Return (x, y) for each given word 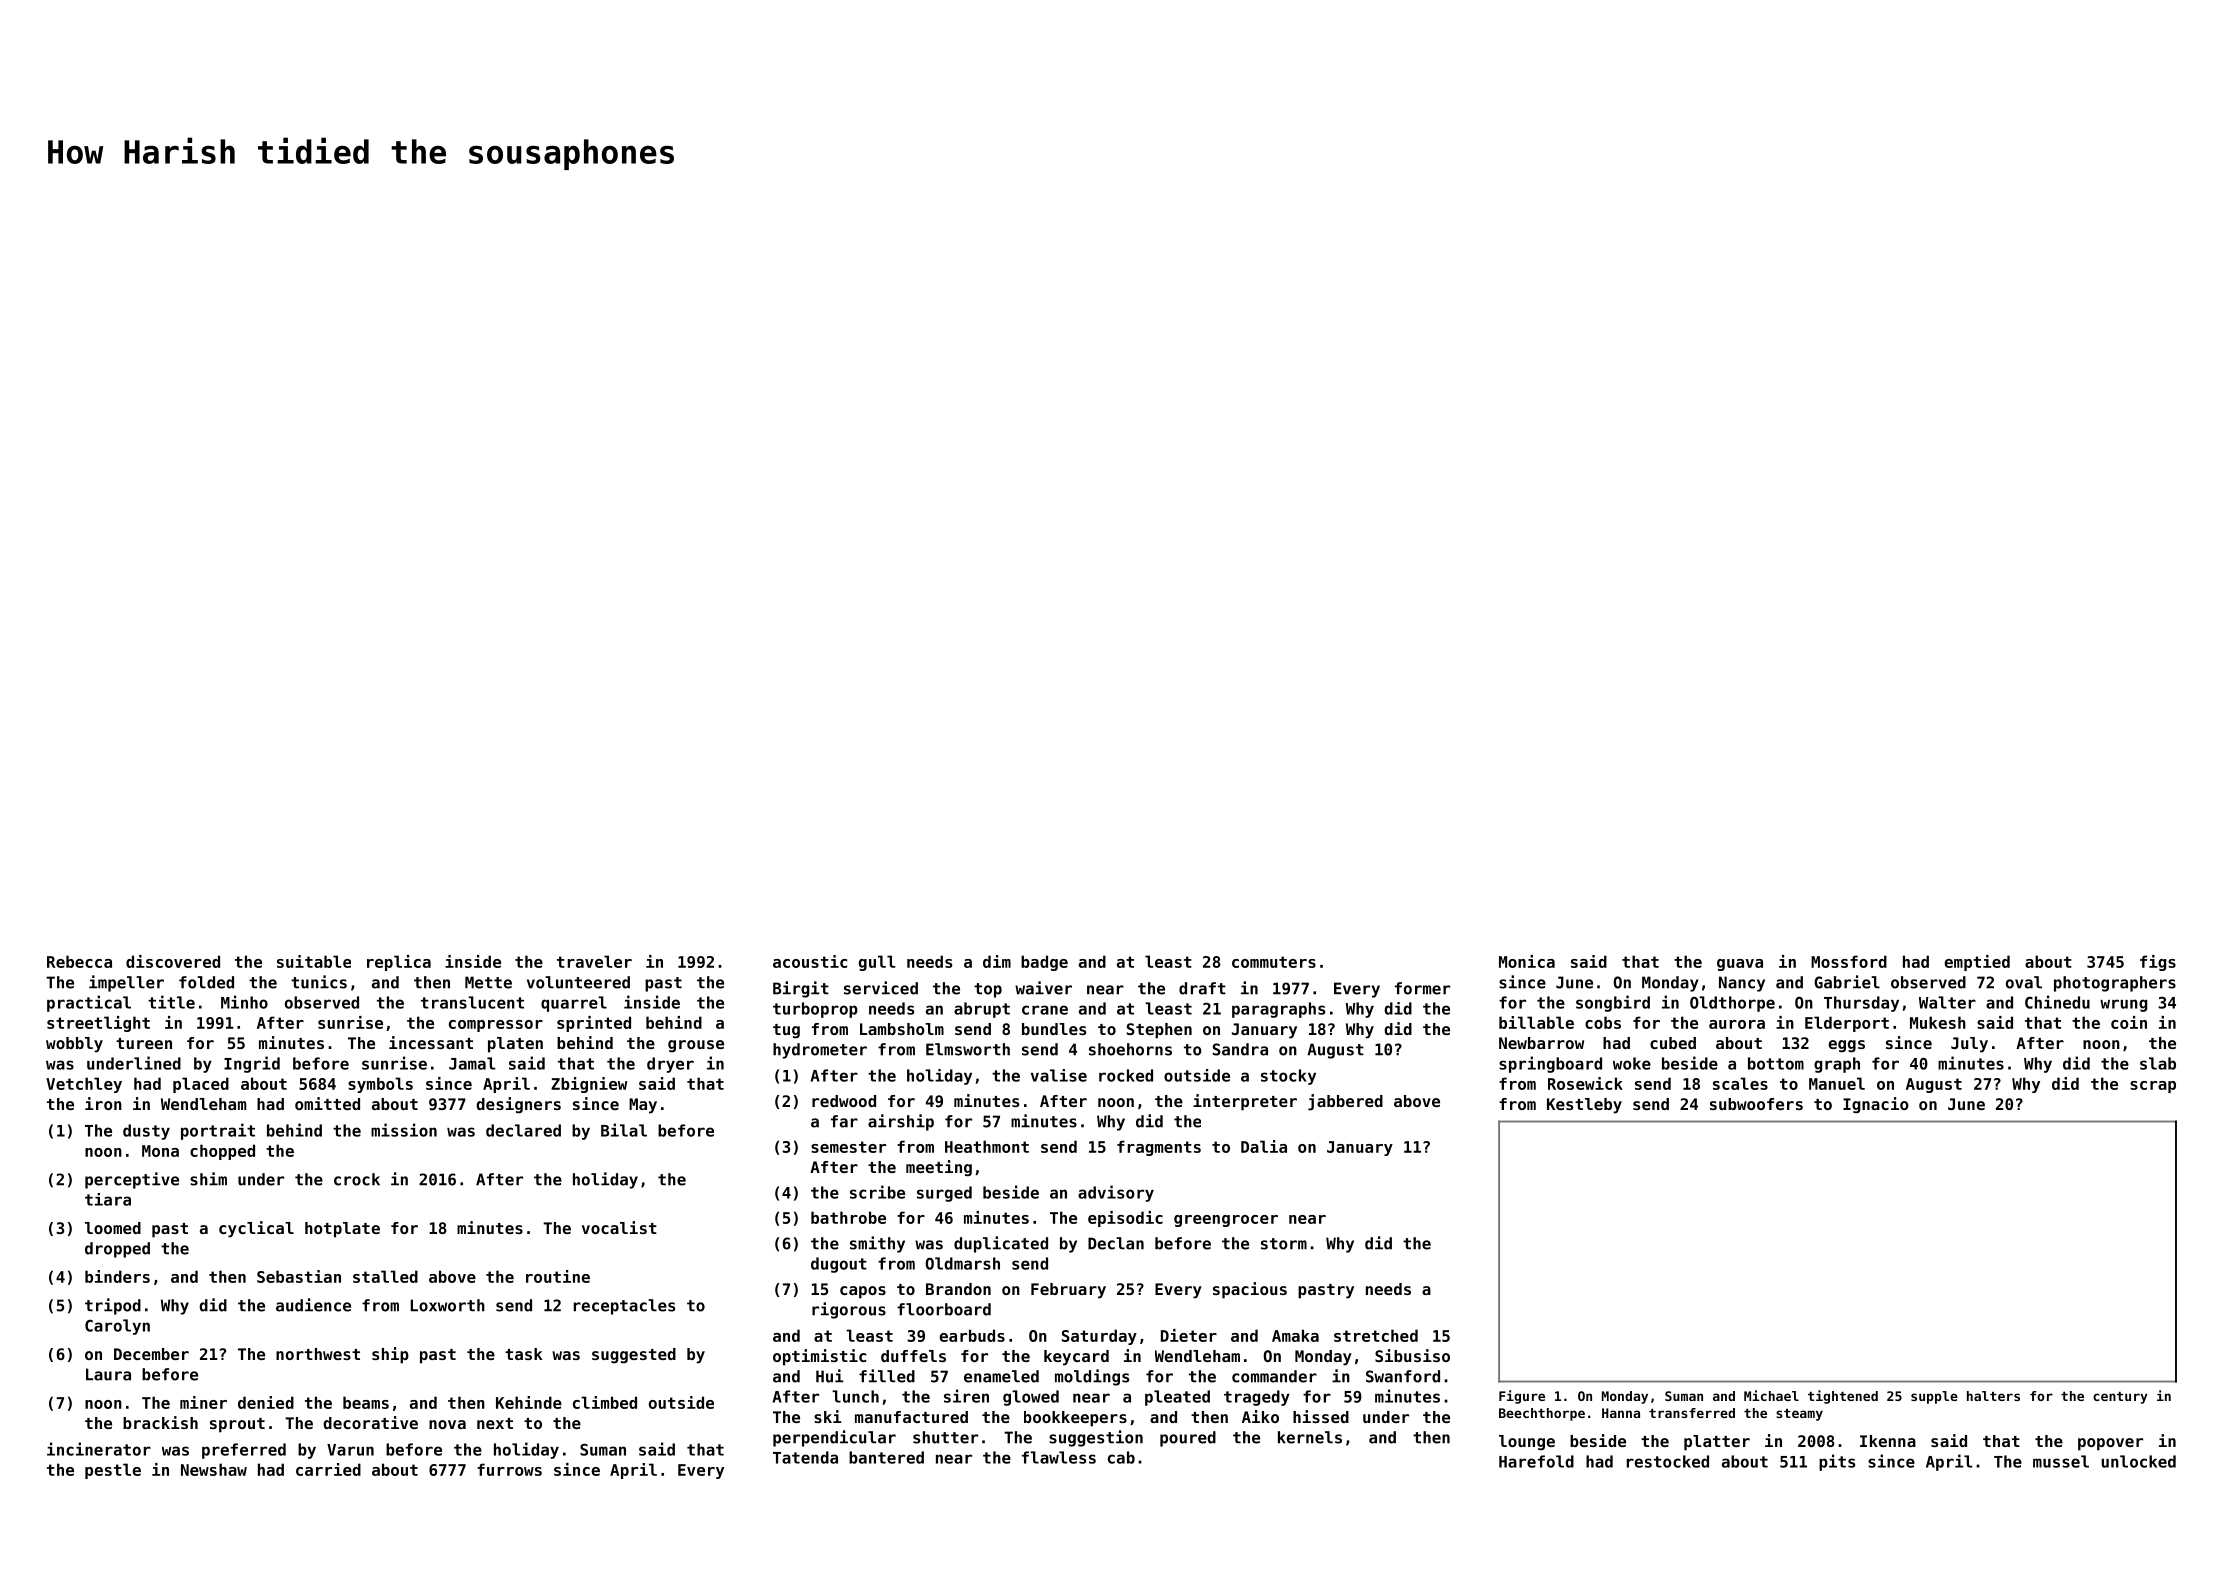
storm (1284, 1244)
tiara (108, 1199)
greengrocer (1226, 1221)
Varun (350, 1450)
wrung (2124, 1005)
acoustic (810, 961)
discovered (173, 961)
